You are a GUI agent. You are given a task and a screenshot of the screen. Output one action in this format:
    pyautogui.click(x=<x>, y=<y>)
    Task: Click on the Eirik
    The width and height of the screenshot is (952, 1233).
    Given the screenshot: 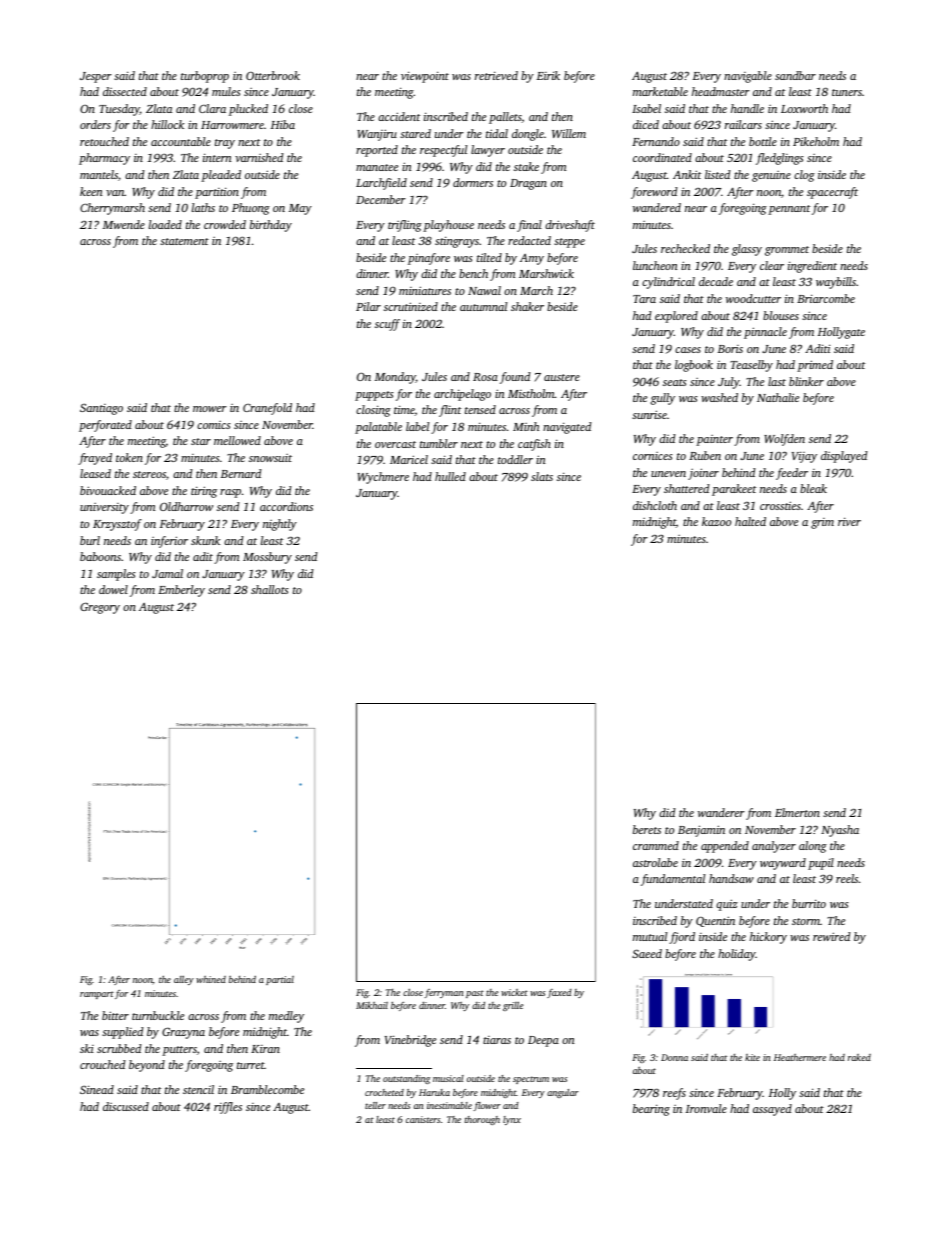 What is the action you would take?
    pyautogui.click(x=548, y=75)
